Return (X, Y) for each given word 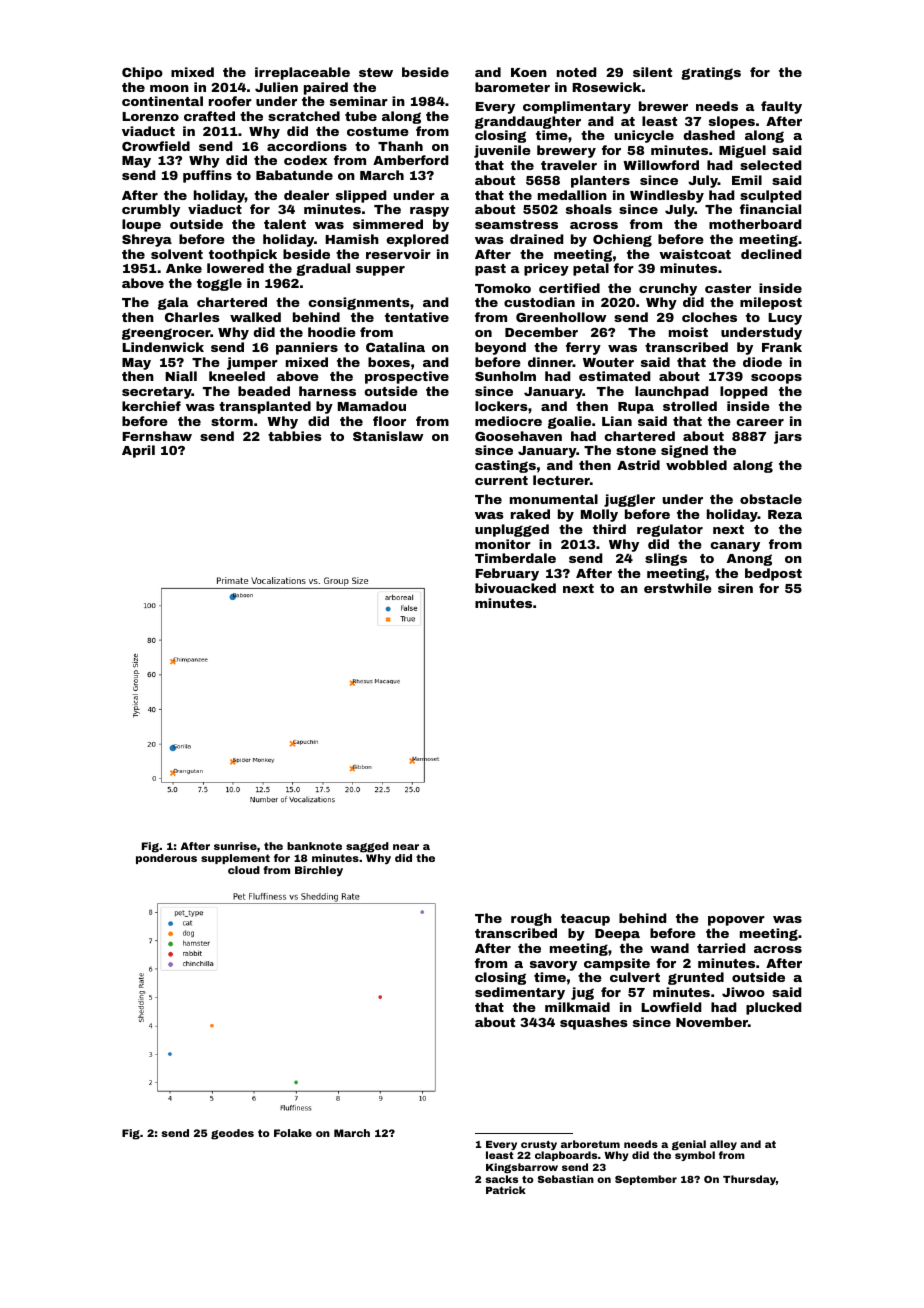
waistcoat (695, 254)
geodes (232, 1134)
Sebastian (566, 1179)
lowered (235, 268)
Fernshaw (157, 436)
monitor (503, 544)
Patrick (506, 1190)
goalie (569, 422)
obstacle (771, 499)
